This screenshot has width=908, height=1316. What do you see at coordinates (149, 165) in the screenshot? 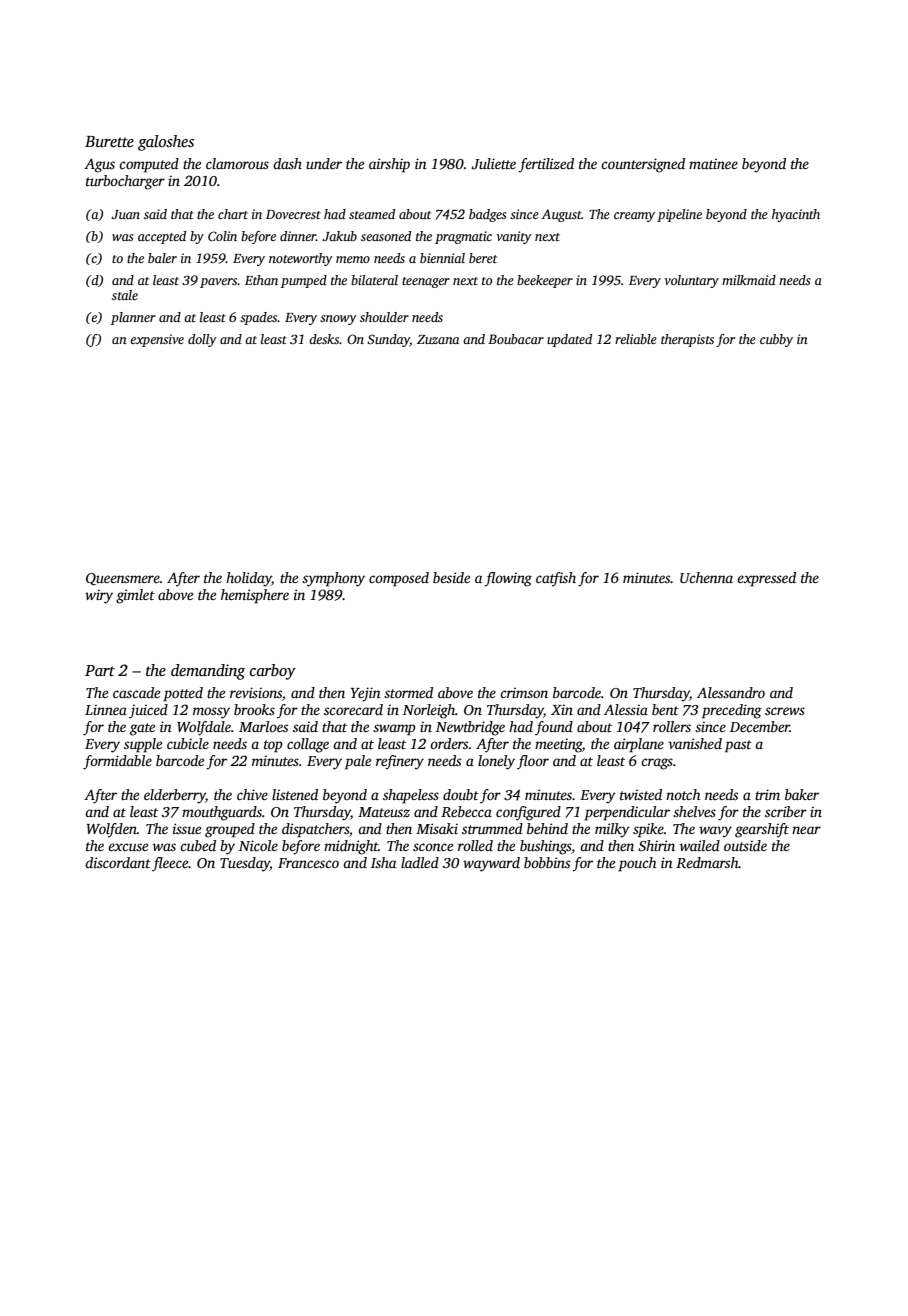
I see `computed` at bounding box center [149, 165].
